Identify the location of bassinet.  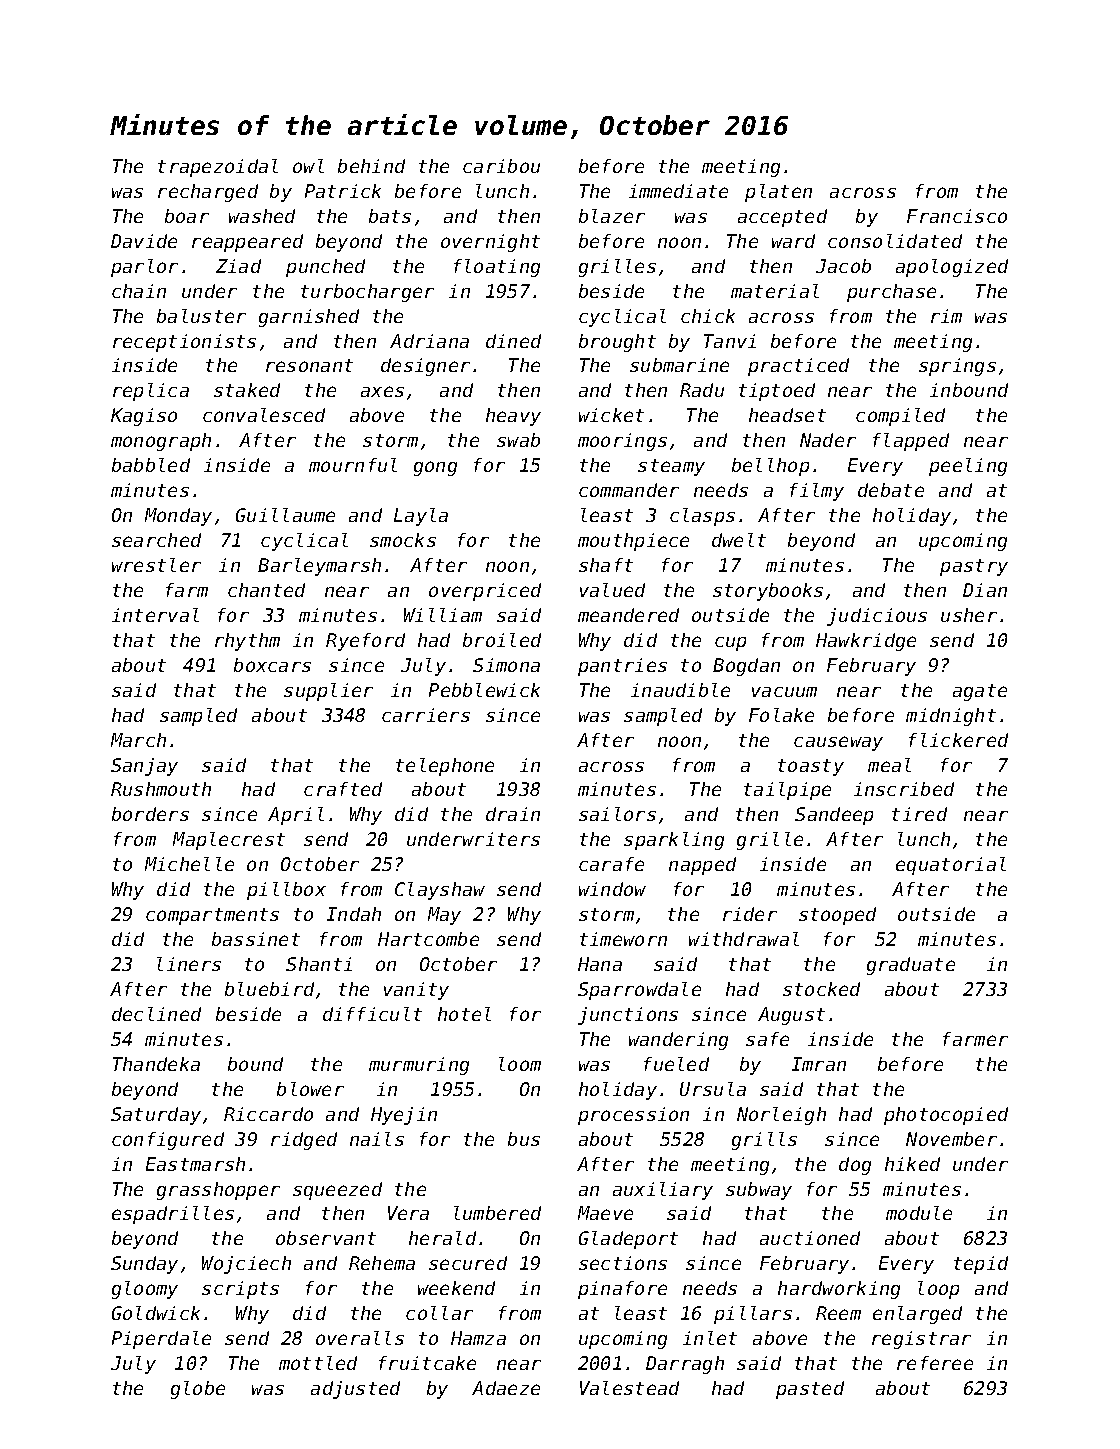
(256, 939).
